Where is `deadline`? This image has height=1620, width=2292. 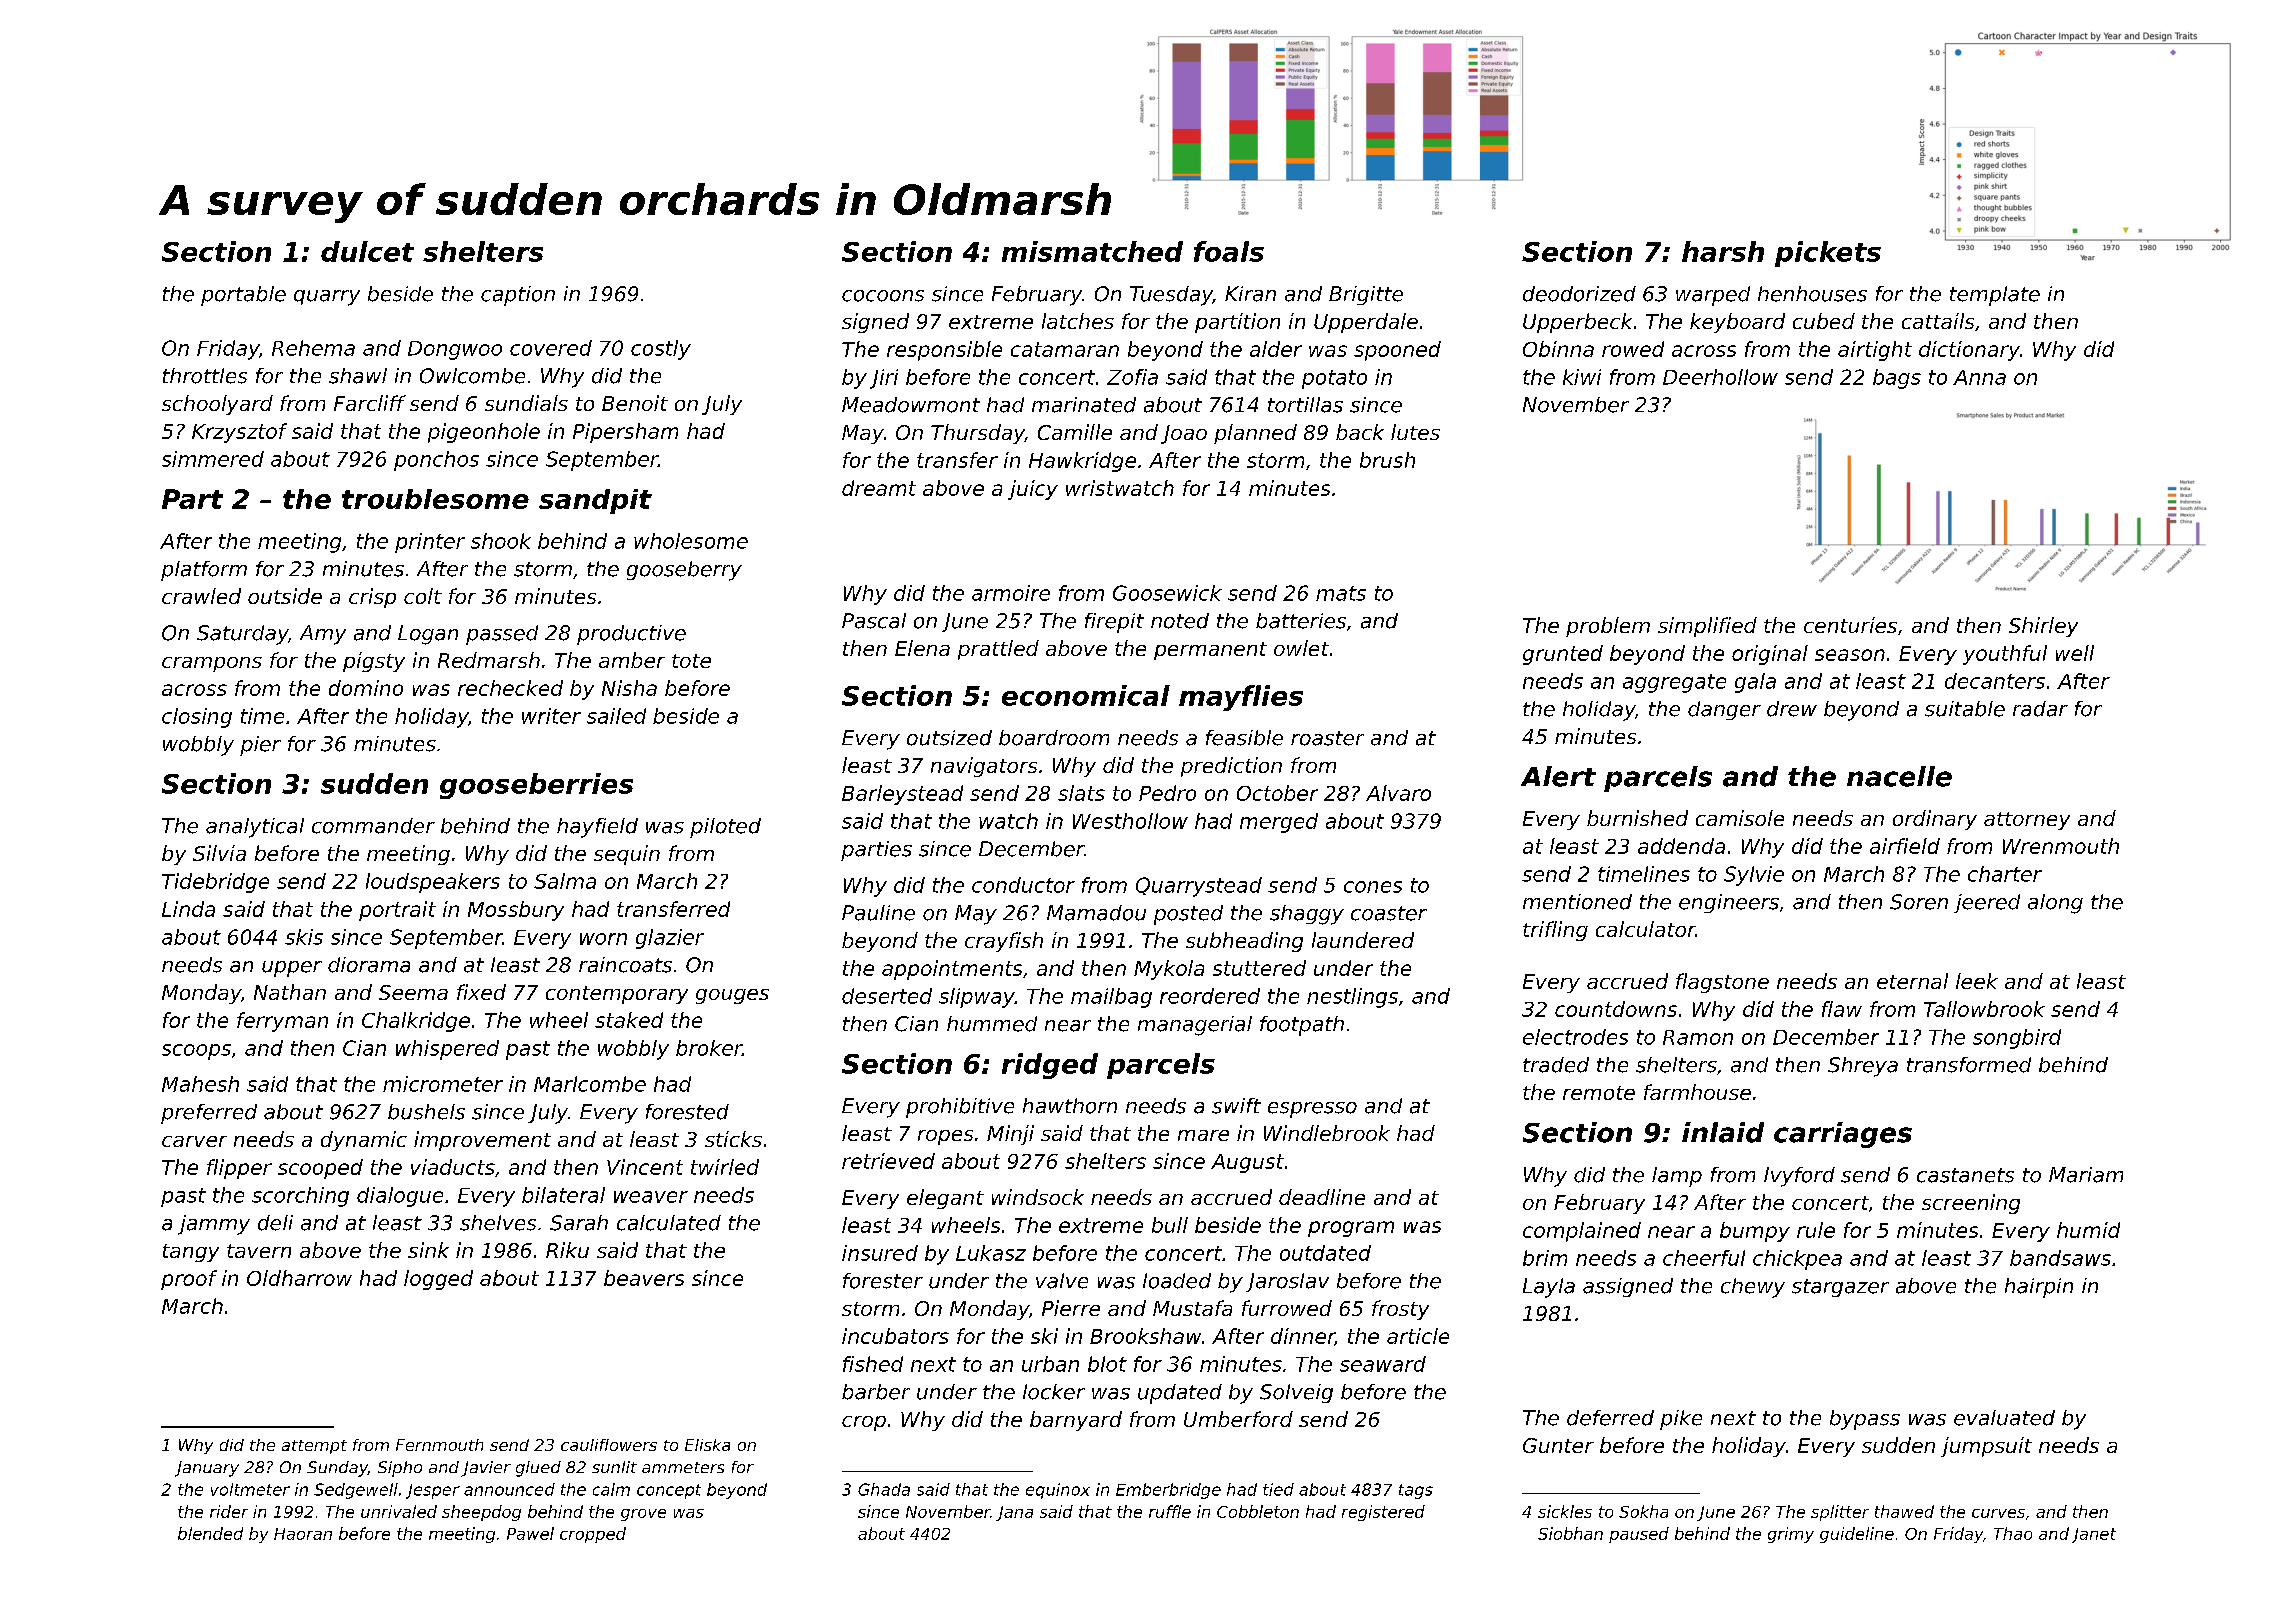
deadline is located at coordinates (1322, 1197).
